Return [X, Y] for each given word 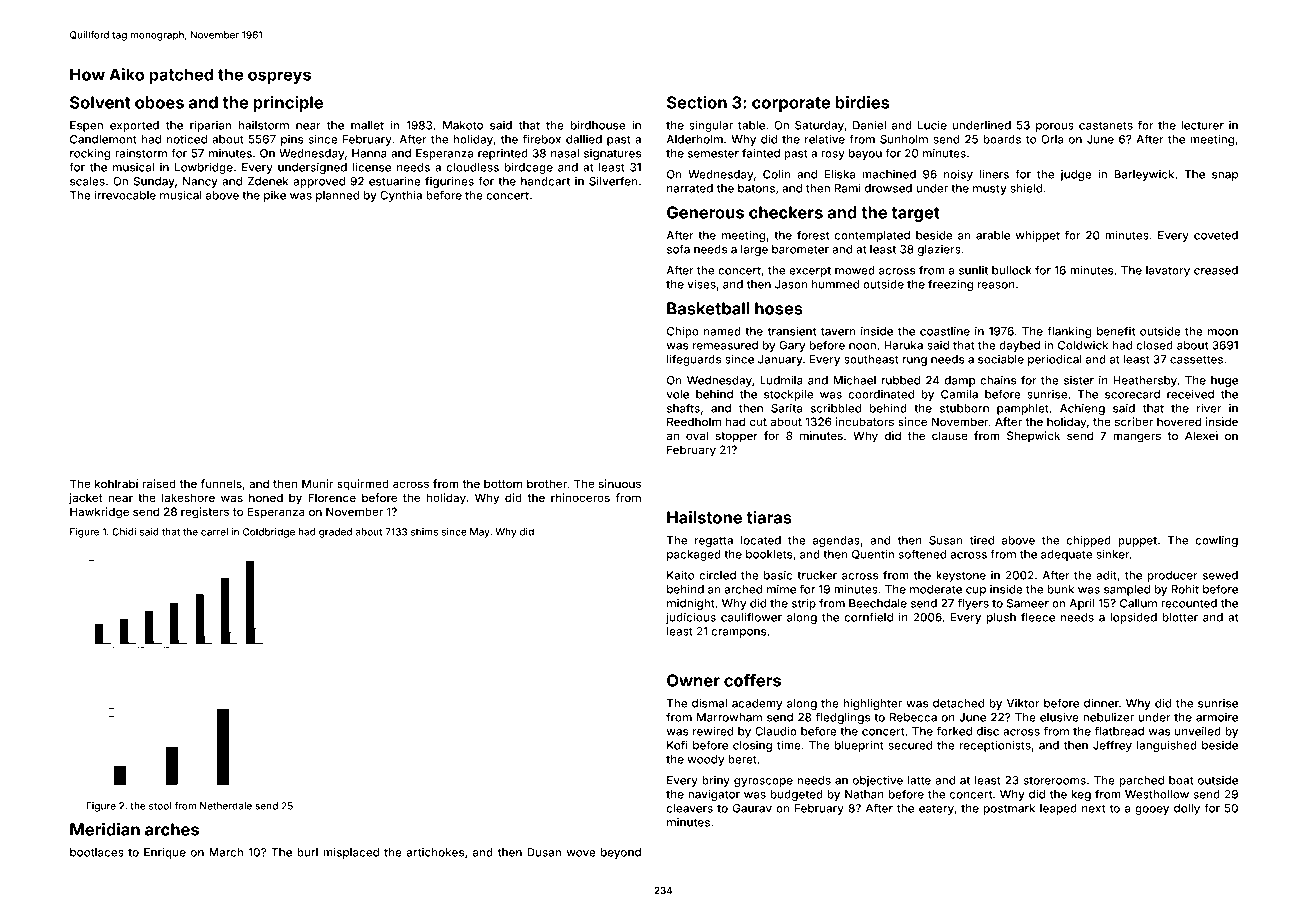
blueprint [859, 746]
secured [910, 745]
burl [307, 852]
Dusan [544, 852]
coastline [945, 331]
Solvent [100, 102]
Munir [317, 483]
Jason [791, 284]
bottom [503, 483]
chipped [1088, 541]
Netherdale [226, 806]
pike [275, 196]
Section [697, 102]
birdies [862, 102]
